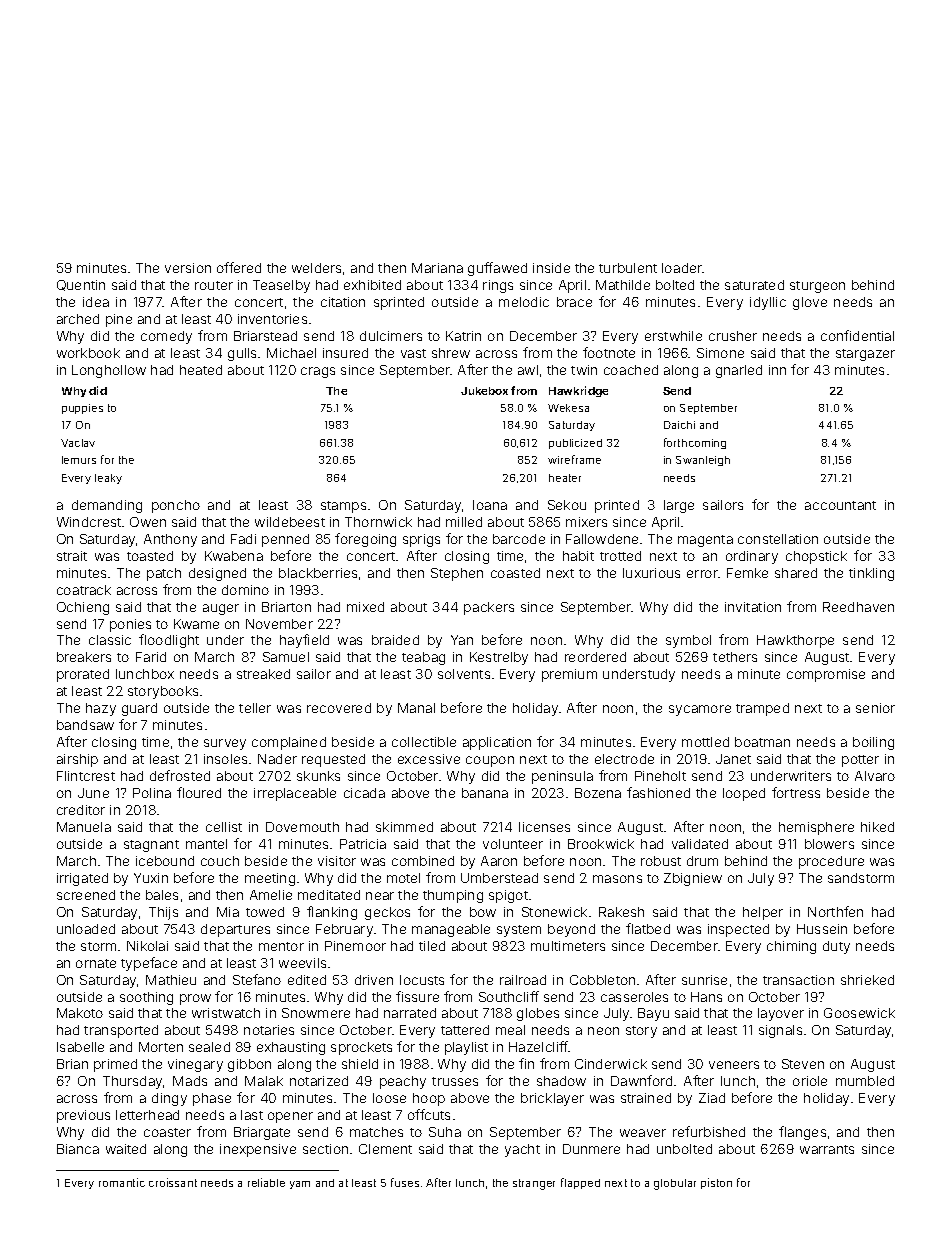  Describe the element at coordinates (661, 861) in the screenshot. I see `robust` at that location.
